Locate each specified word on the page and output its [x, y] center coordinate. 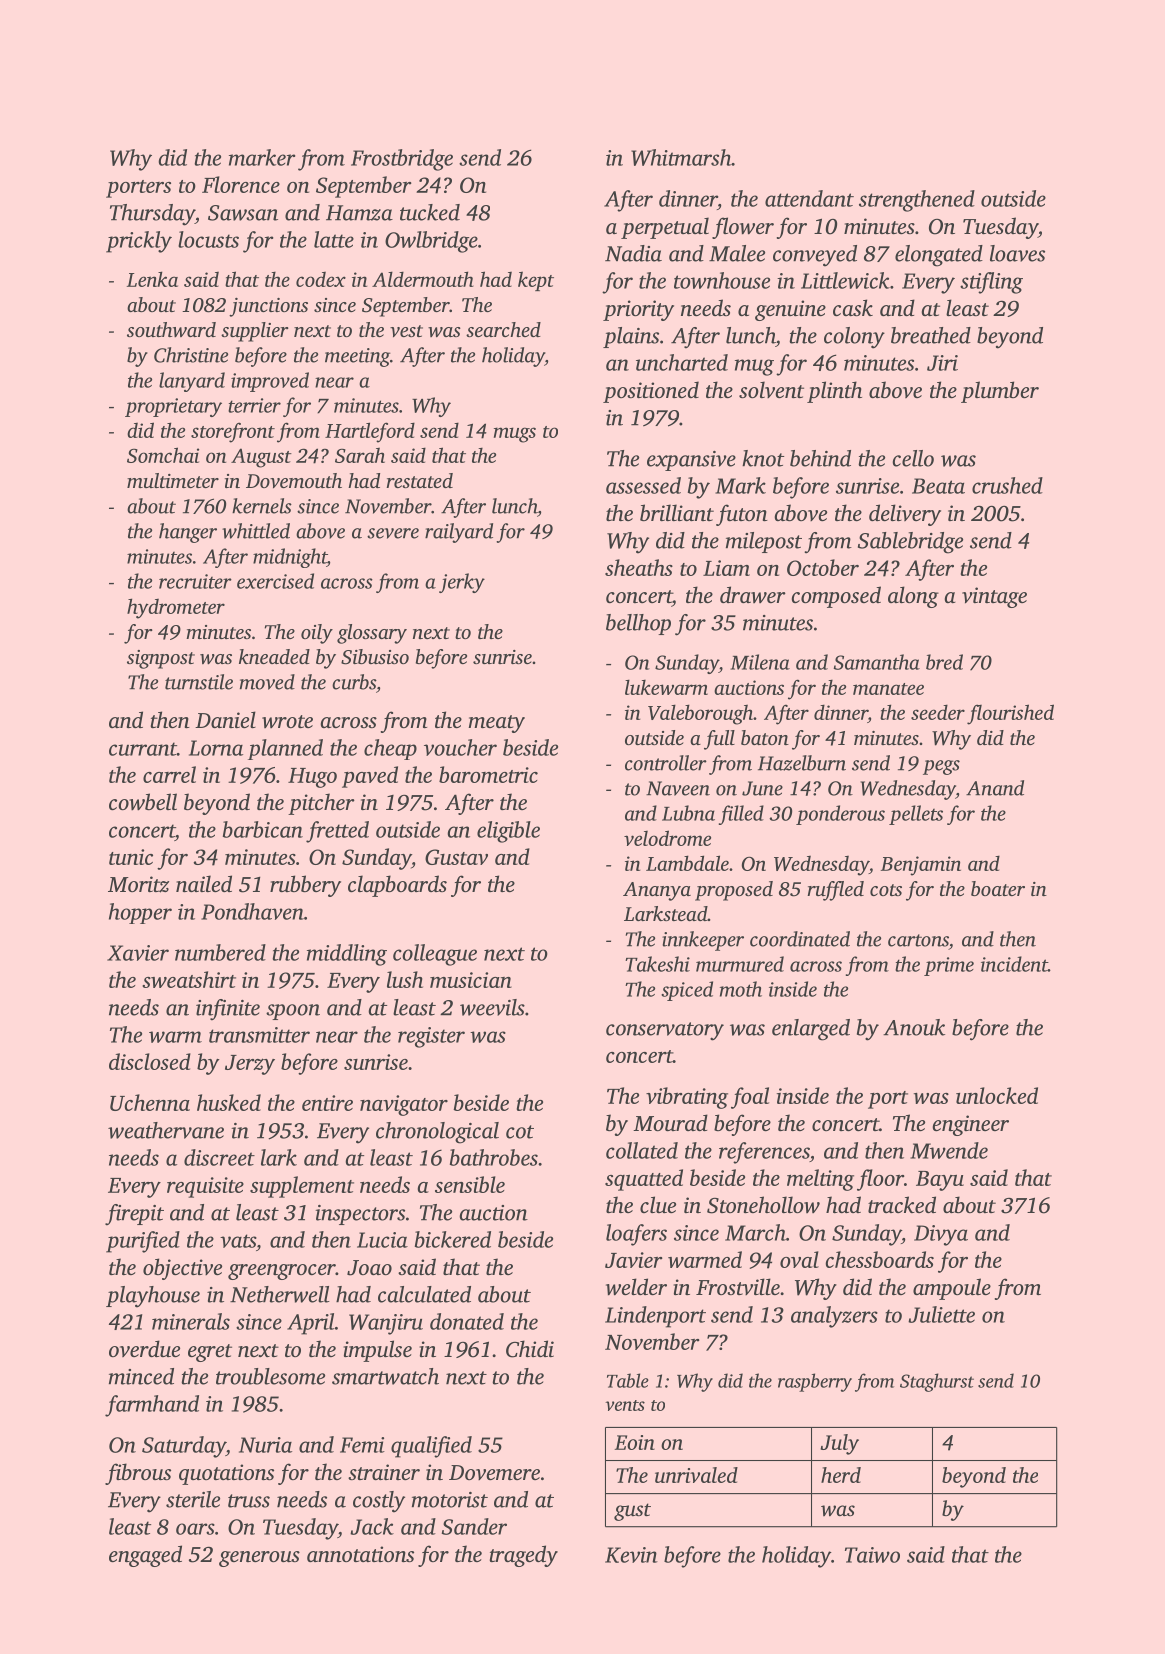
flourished [1010, 714]
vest [406, 331]
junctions [268, 307]
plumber [1000, 392]
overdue [144, 1348]
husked [229, 1102]
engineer [970, 1125]
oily [317, 634]
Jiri [942, 363]
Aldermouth [423, 279]
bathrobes [494, 1157]
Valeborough [700, 714]
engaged [145, 1556]
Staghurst [937, 1382]
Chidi [530, 1349]
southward [171, 329]
